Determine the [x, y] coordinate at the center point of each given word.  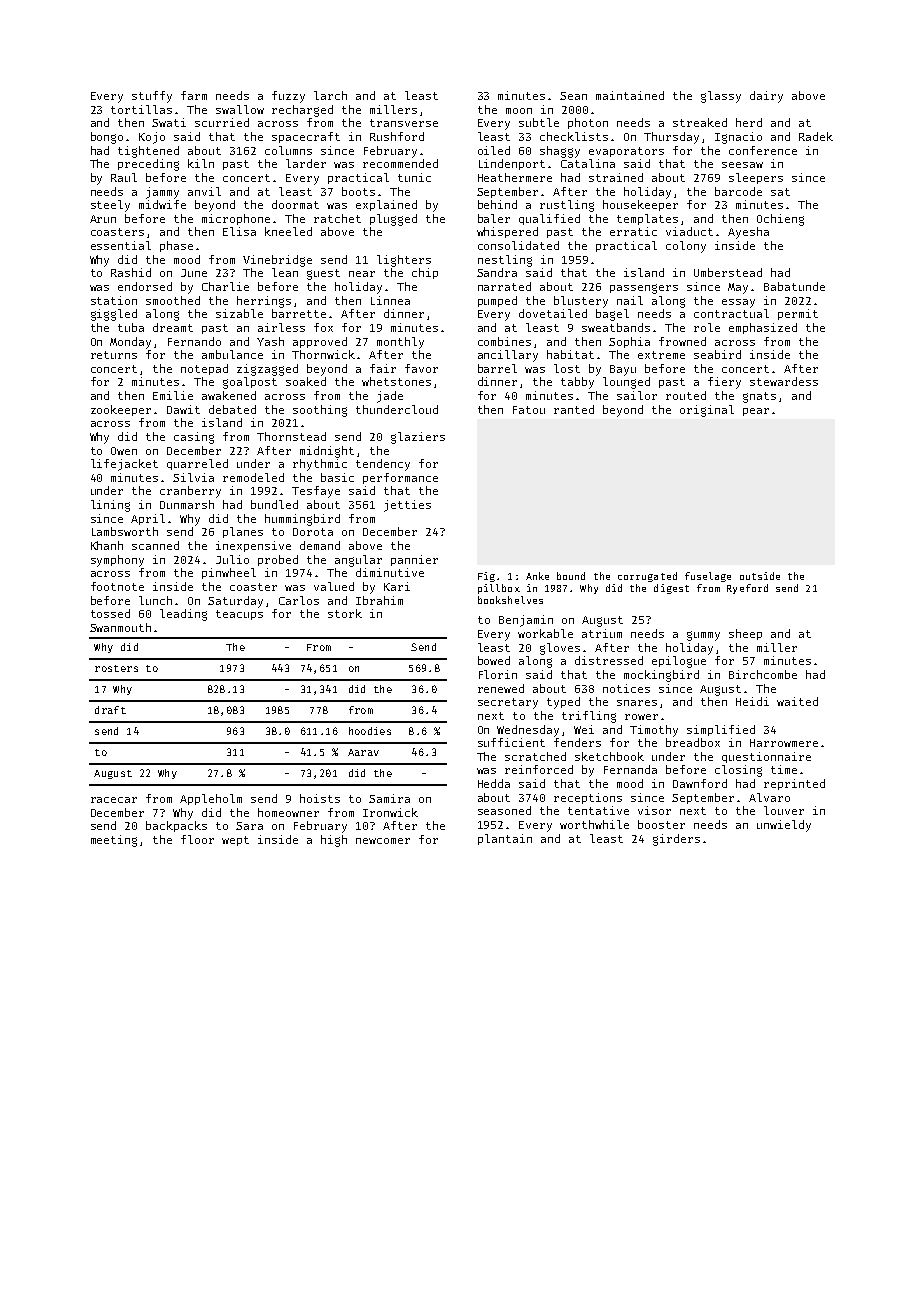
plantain [505, 839]
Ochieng [780, 220]
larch [330, 95]
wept [235, 841]
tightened [148, 152]
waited [797, 701]
